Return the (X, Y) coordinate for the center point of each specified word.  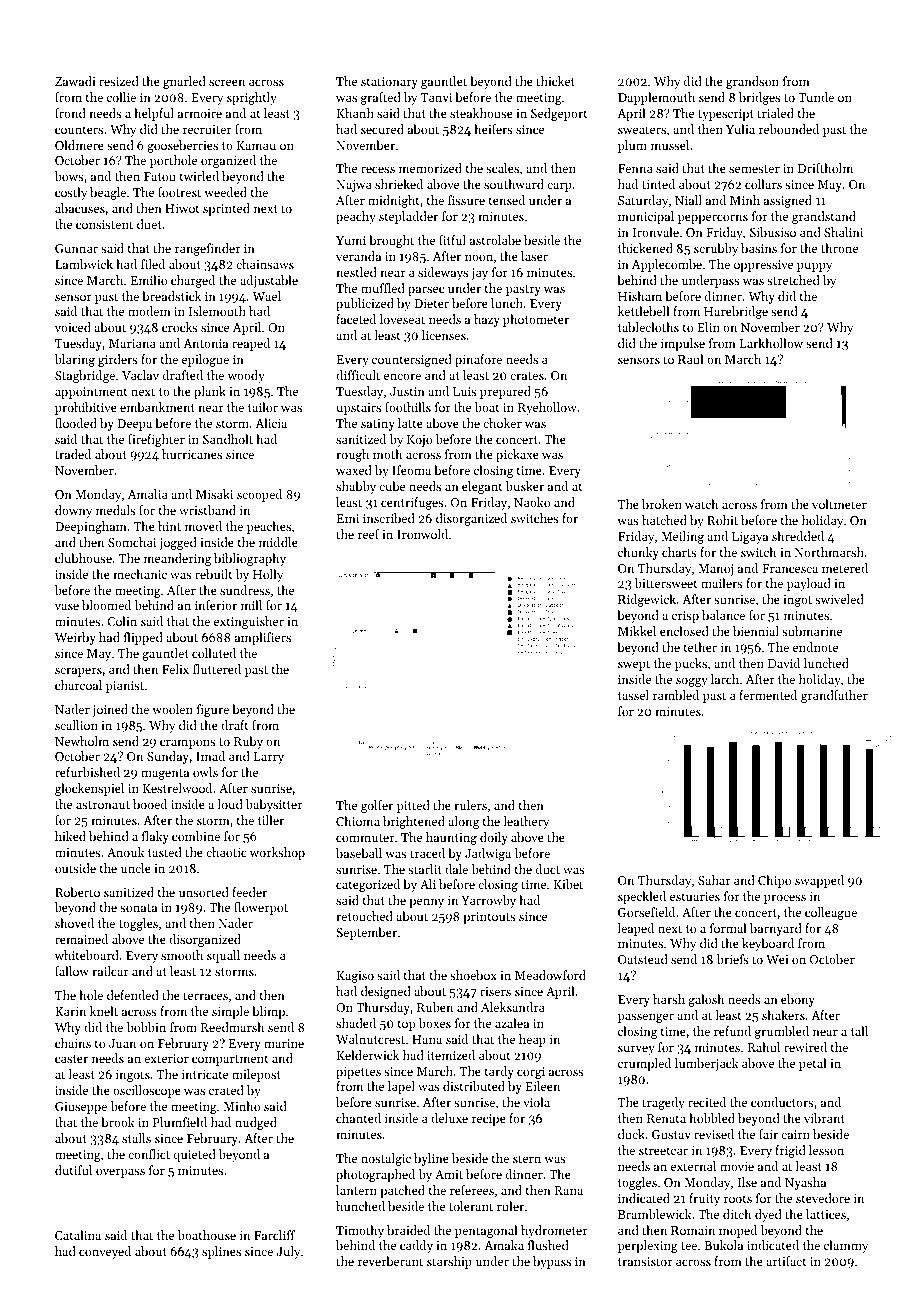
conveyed (105, 1252)
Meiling (682, 537)
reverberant (390, 1261)
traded (73, 454)
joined (110, 710)
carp (559, 187)
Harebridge (736, 312)
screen (227, 82)
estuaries (695, 896)
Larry (269, 758)
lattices (826, 1214)
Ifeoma (411, 470)
